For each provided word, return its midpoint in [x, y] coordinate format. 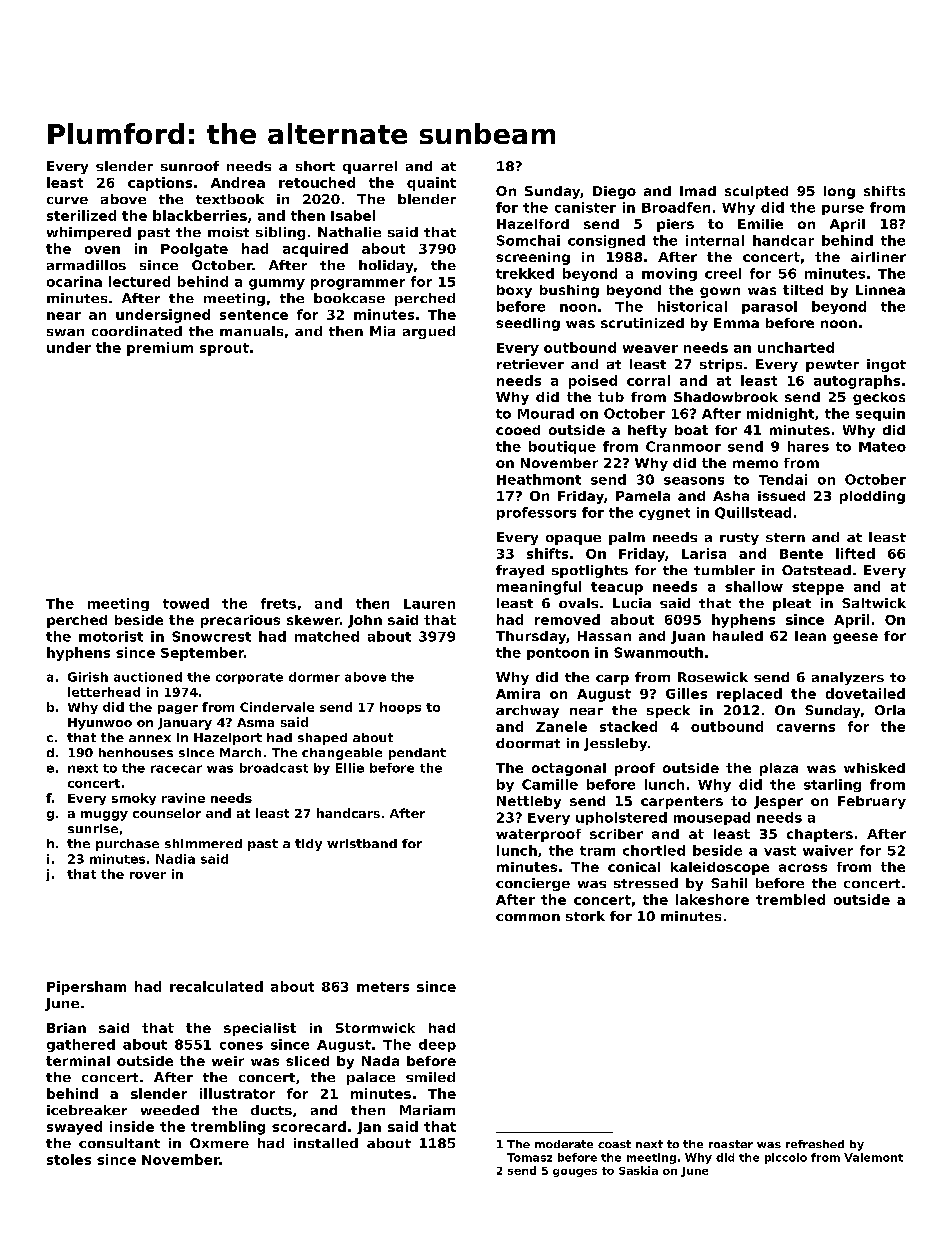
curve [67, 200]
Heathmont [539, 479]
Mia [382, 331]
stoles [69, 1159]
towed [186, 603]
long [839, 192]
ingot [886, 365]
